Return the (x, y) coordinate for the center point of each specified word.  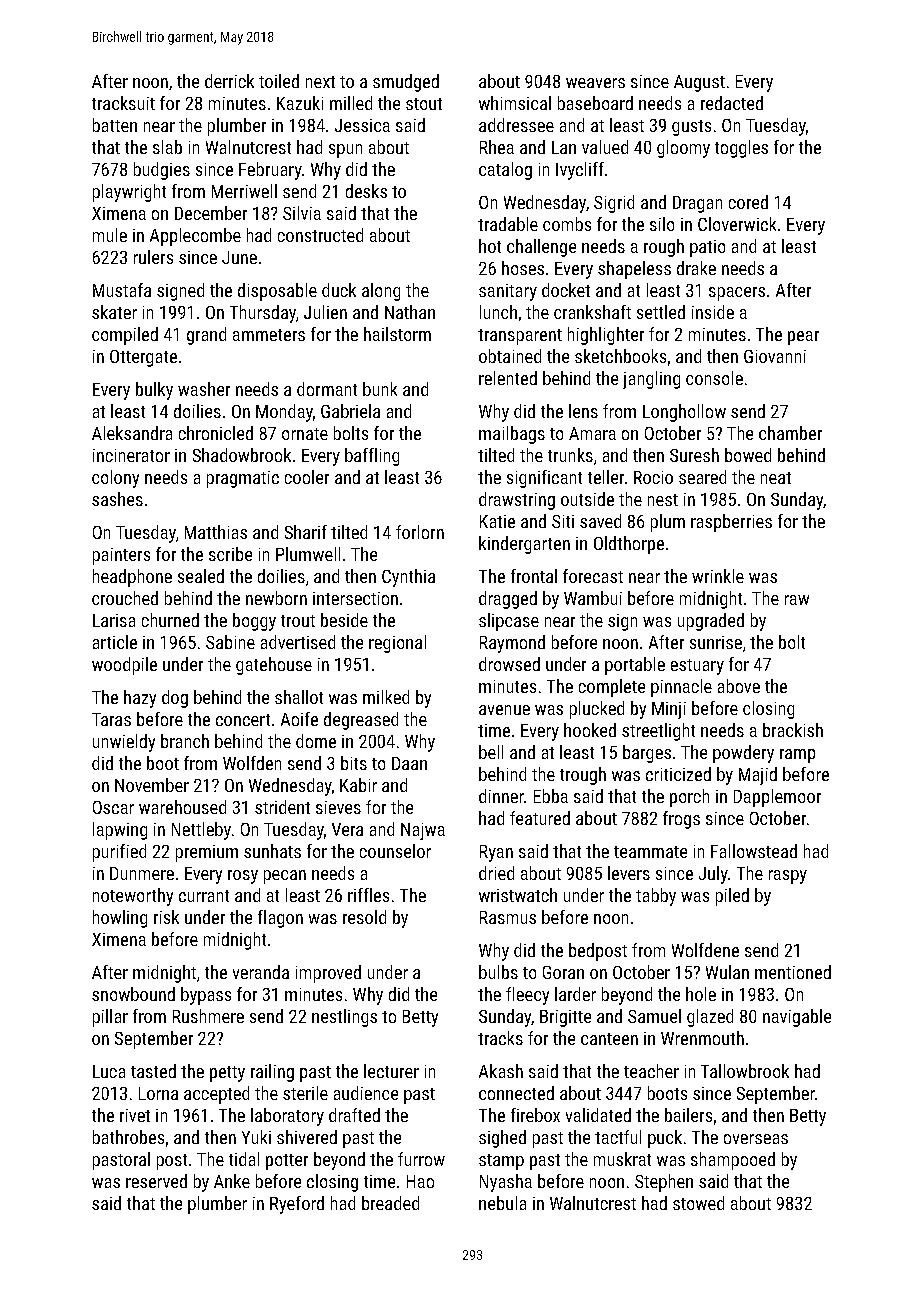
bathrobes (128, 1137)
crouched (125, 598)
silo (662, 224)
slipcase (509, 622)
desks (366, 191)
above (739, 686)
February (270, 171)
